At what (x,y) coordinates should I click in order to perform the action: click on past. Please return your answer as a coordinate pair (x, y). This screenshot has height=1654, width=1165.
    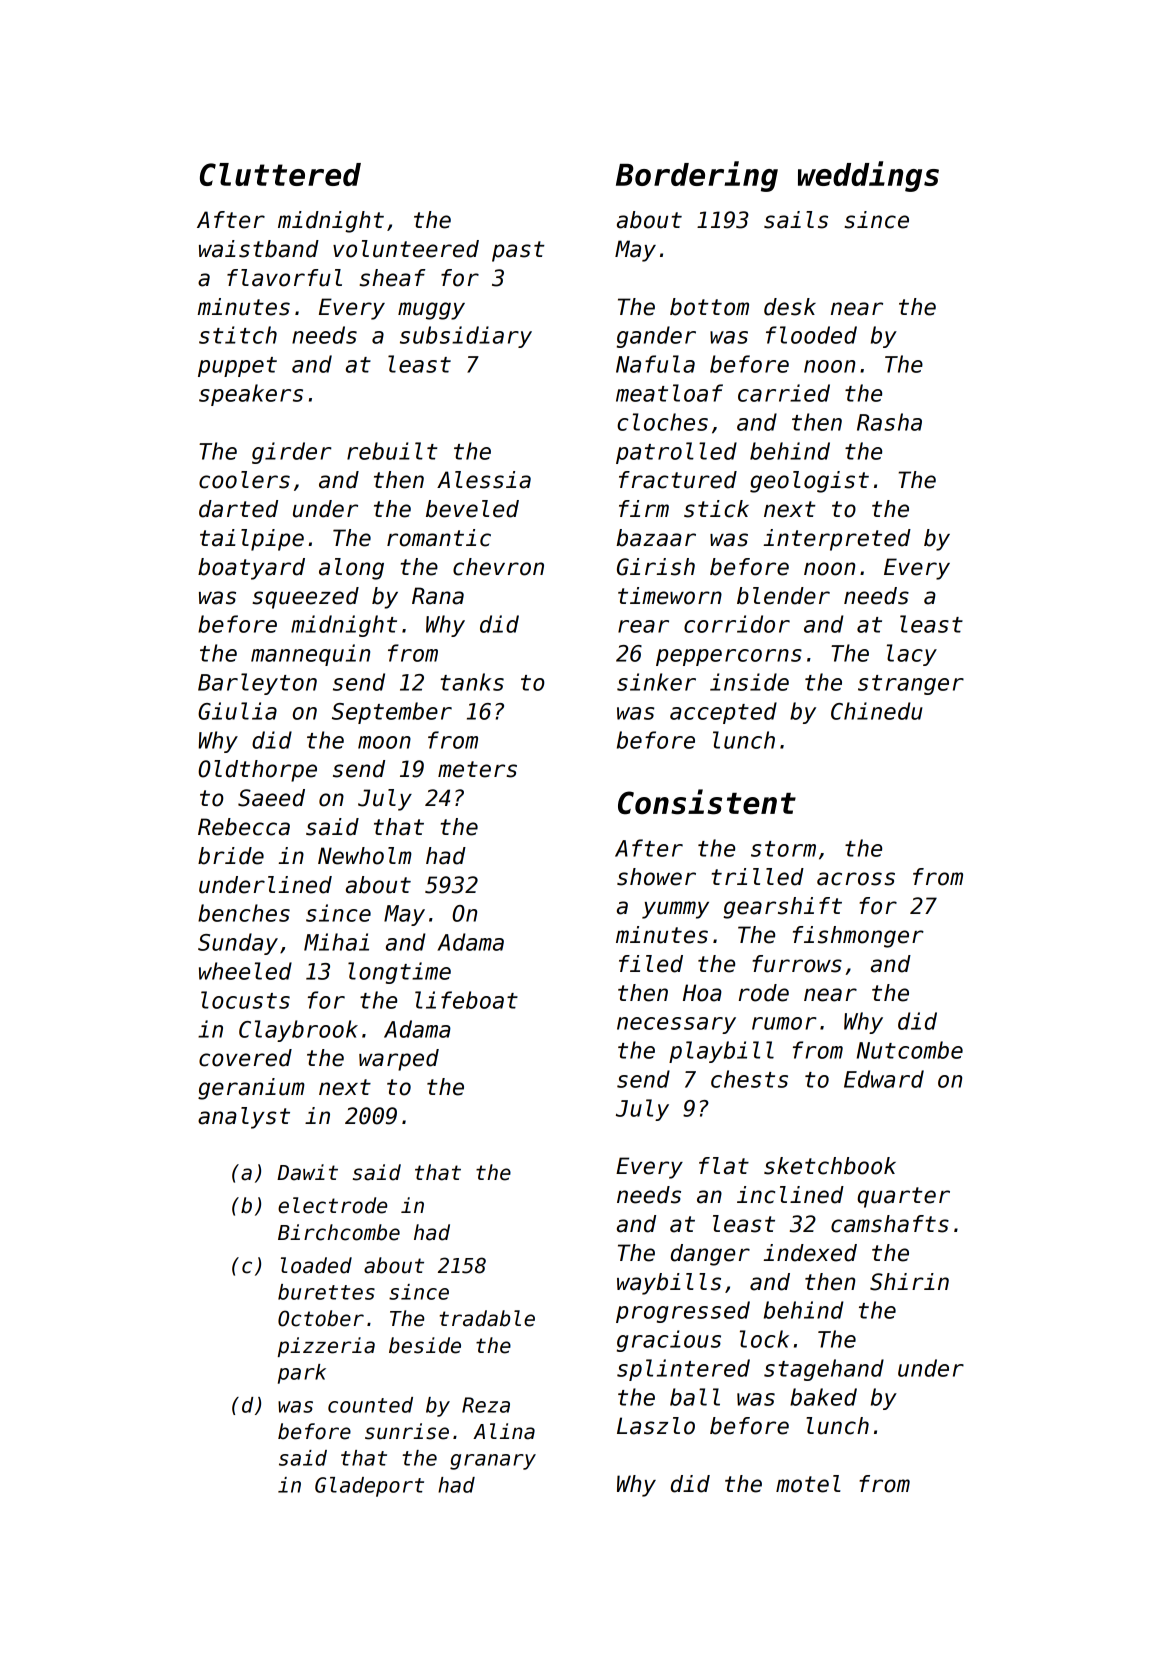
    Looking at the image, I should click on (518, 251).
